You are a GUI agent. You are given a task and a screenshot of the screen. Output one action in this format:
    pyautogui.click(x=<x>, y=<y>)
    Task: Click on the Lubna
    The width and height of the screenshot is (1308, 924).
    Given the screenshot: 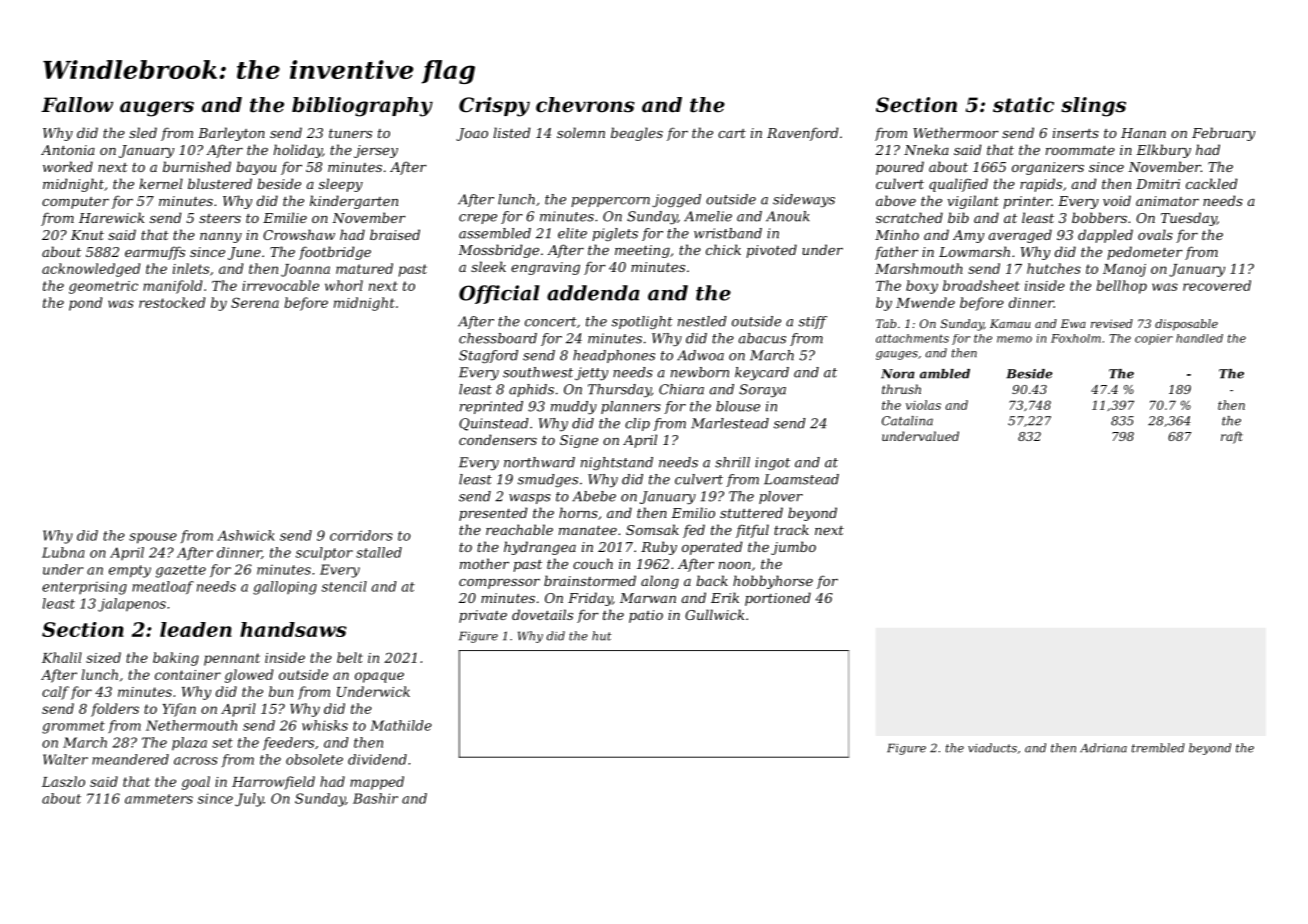 What is the action you would take?
    pyautogui.click(x=63, y=552)
